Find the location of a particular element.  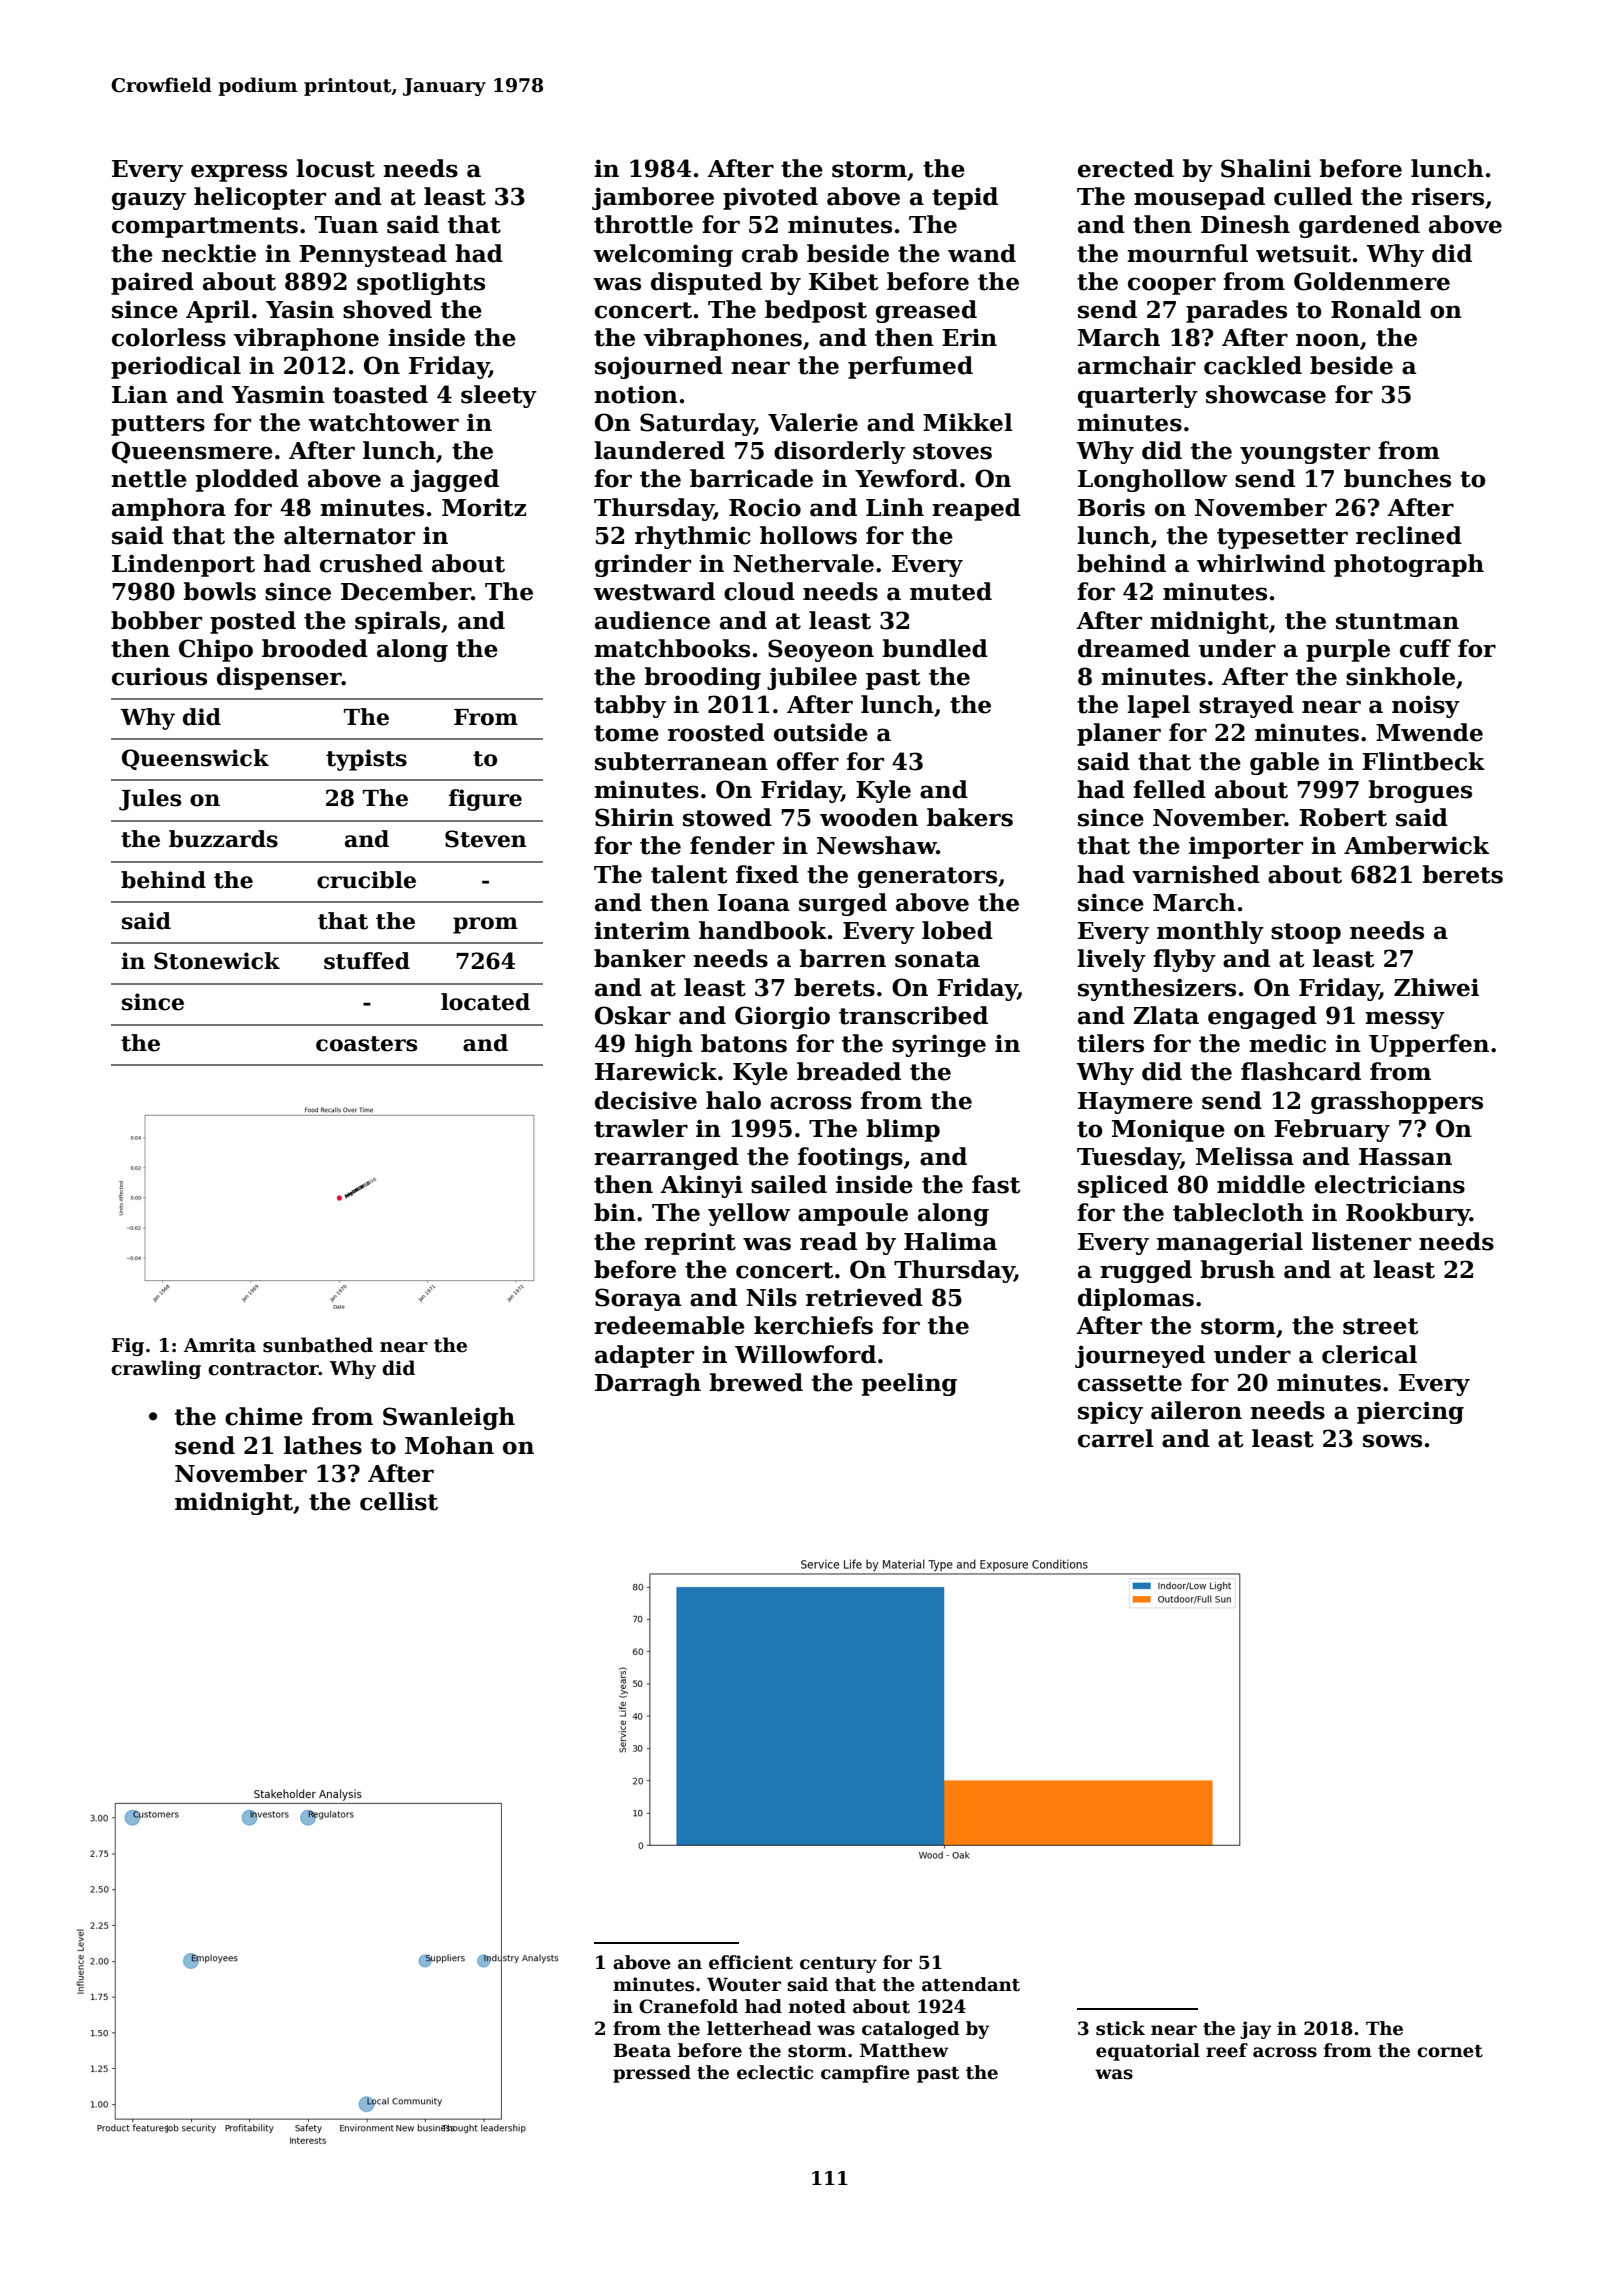

periodical is located at coordinates (176, 367).
